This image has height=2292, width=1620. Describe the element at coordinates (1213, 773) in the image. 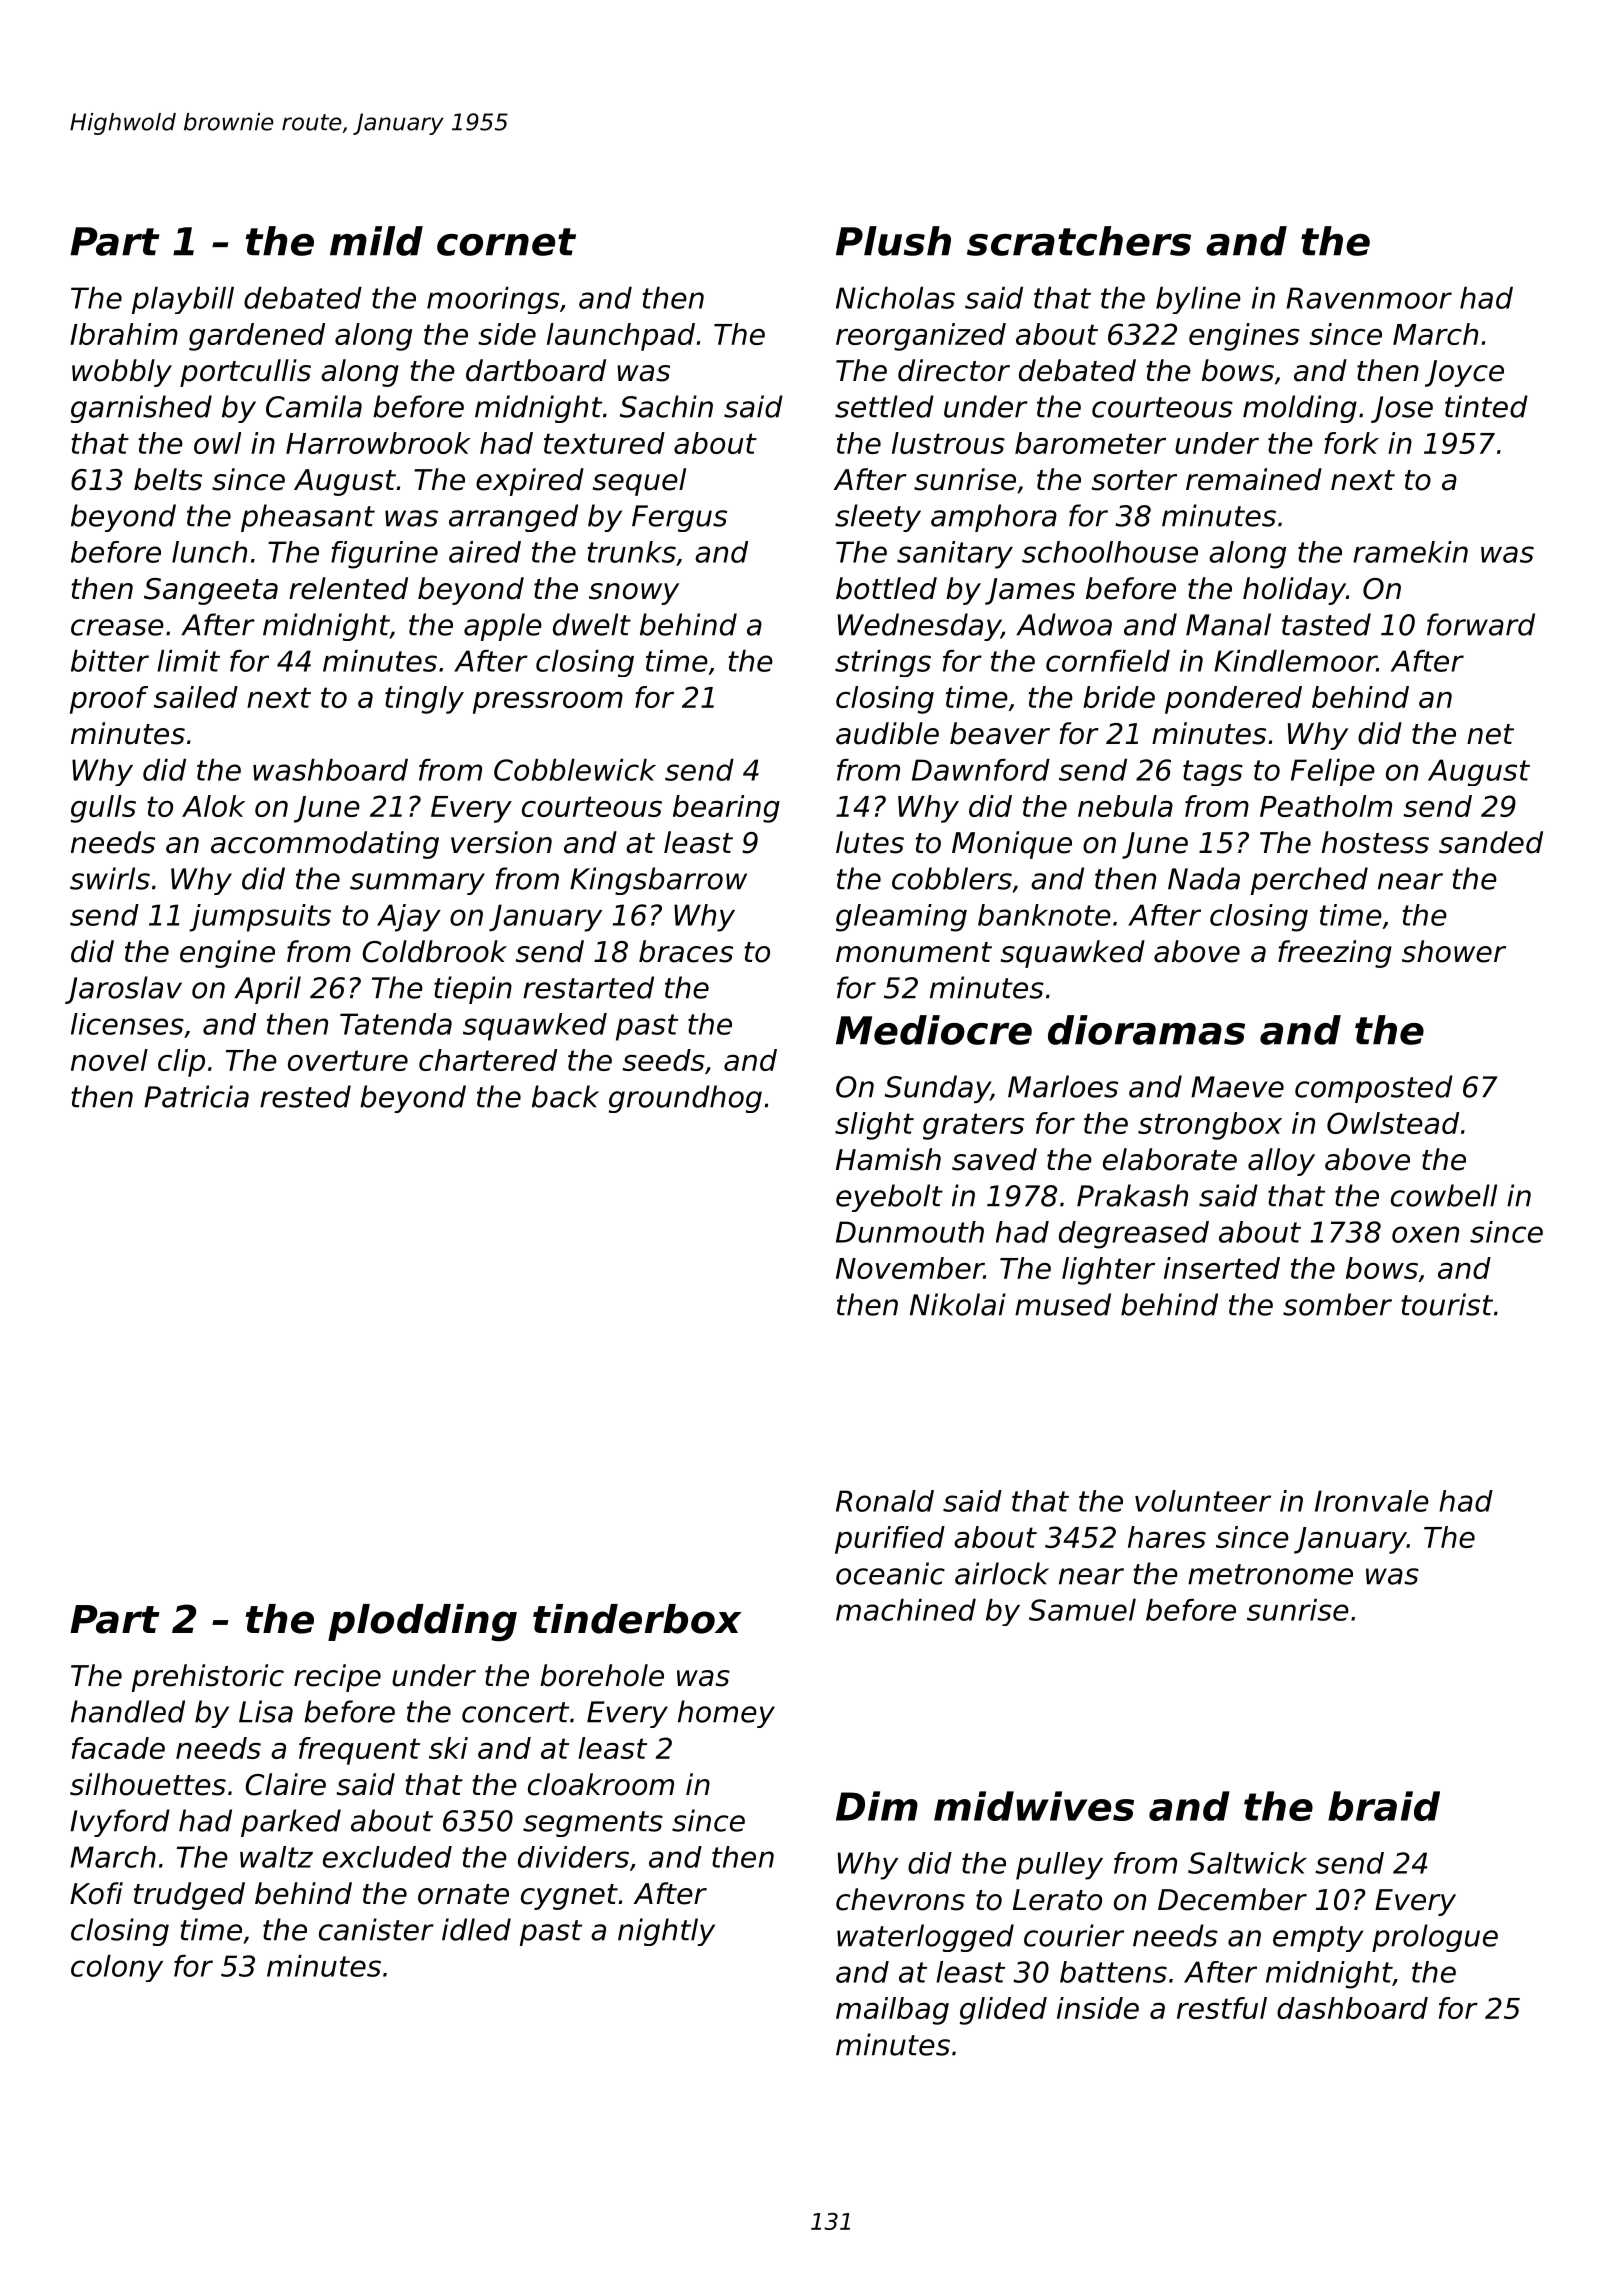

I see `tags` at that location.
